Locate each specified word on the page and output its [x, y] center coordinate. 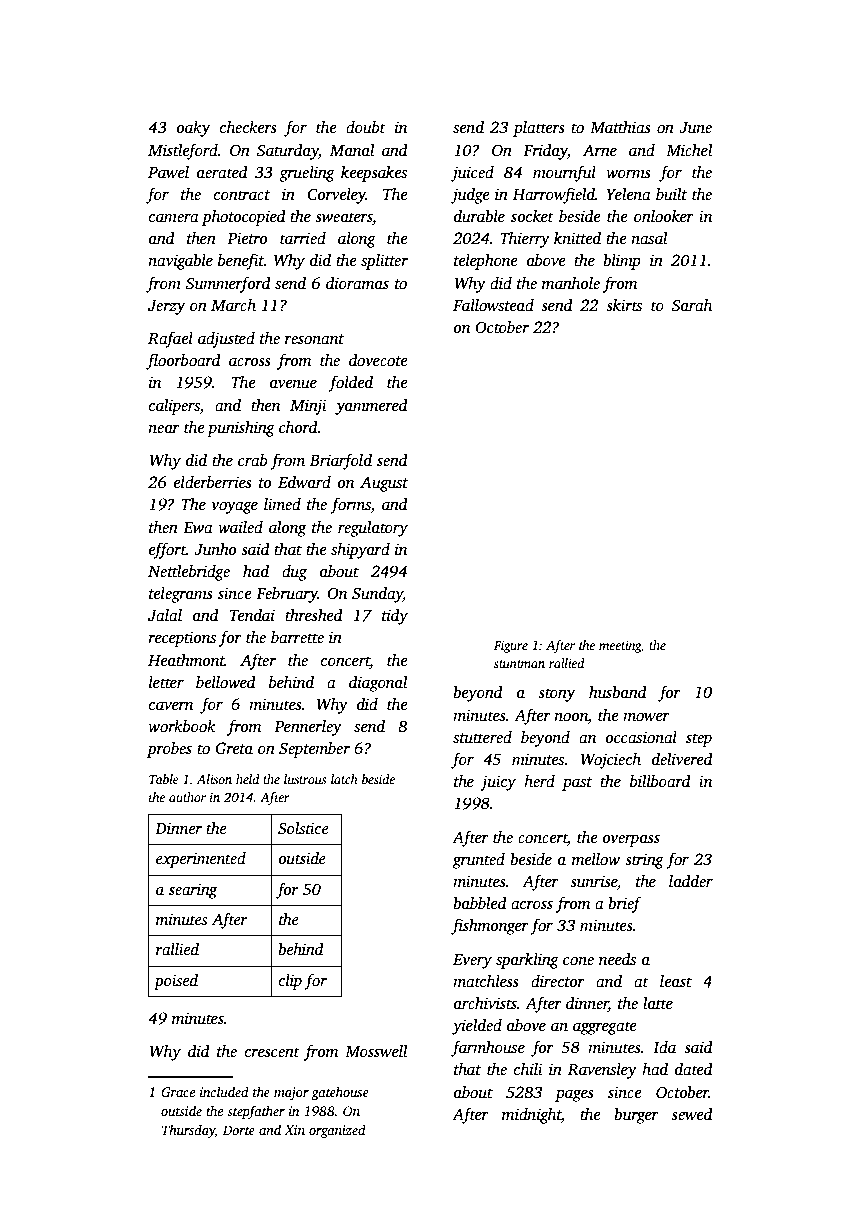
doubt [366, 127]
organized [337, 1131]
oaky [193, 129]
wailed [240, 527]
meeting [620, 646]
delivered [682, 759]
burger [636, 1116]
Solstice [303, 828]
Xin [294, 1130]
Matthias [620, 127]
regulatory [373, 529]
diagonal [378, 684]
